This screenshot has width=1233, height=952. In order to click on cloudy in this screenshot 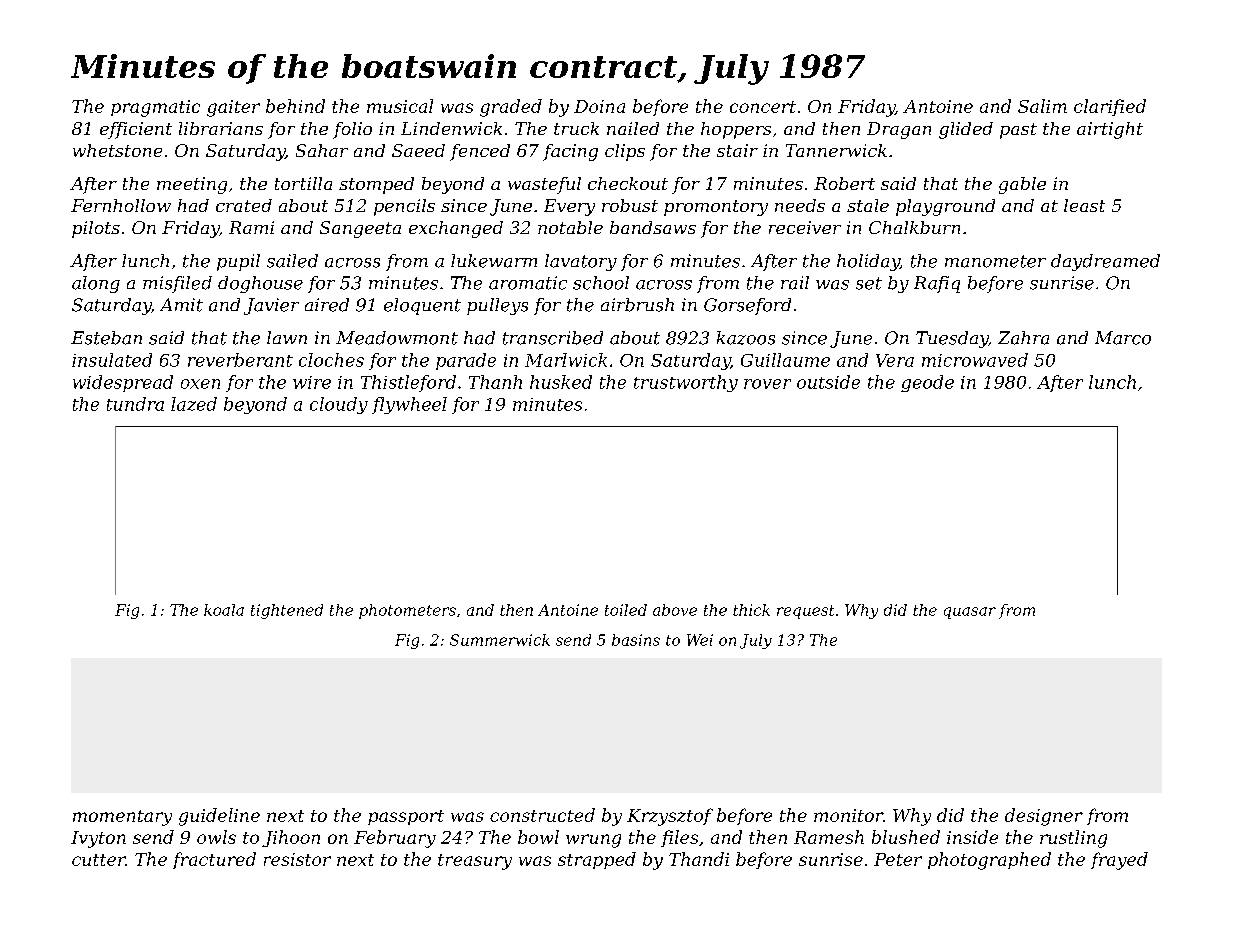, I will do `click(339, 405)`.
